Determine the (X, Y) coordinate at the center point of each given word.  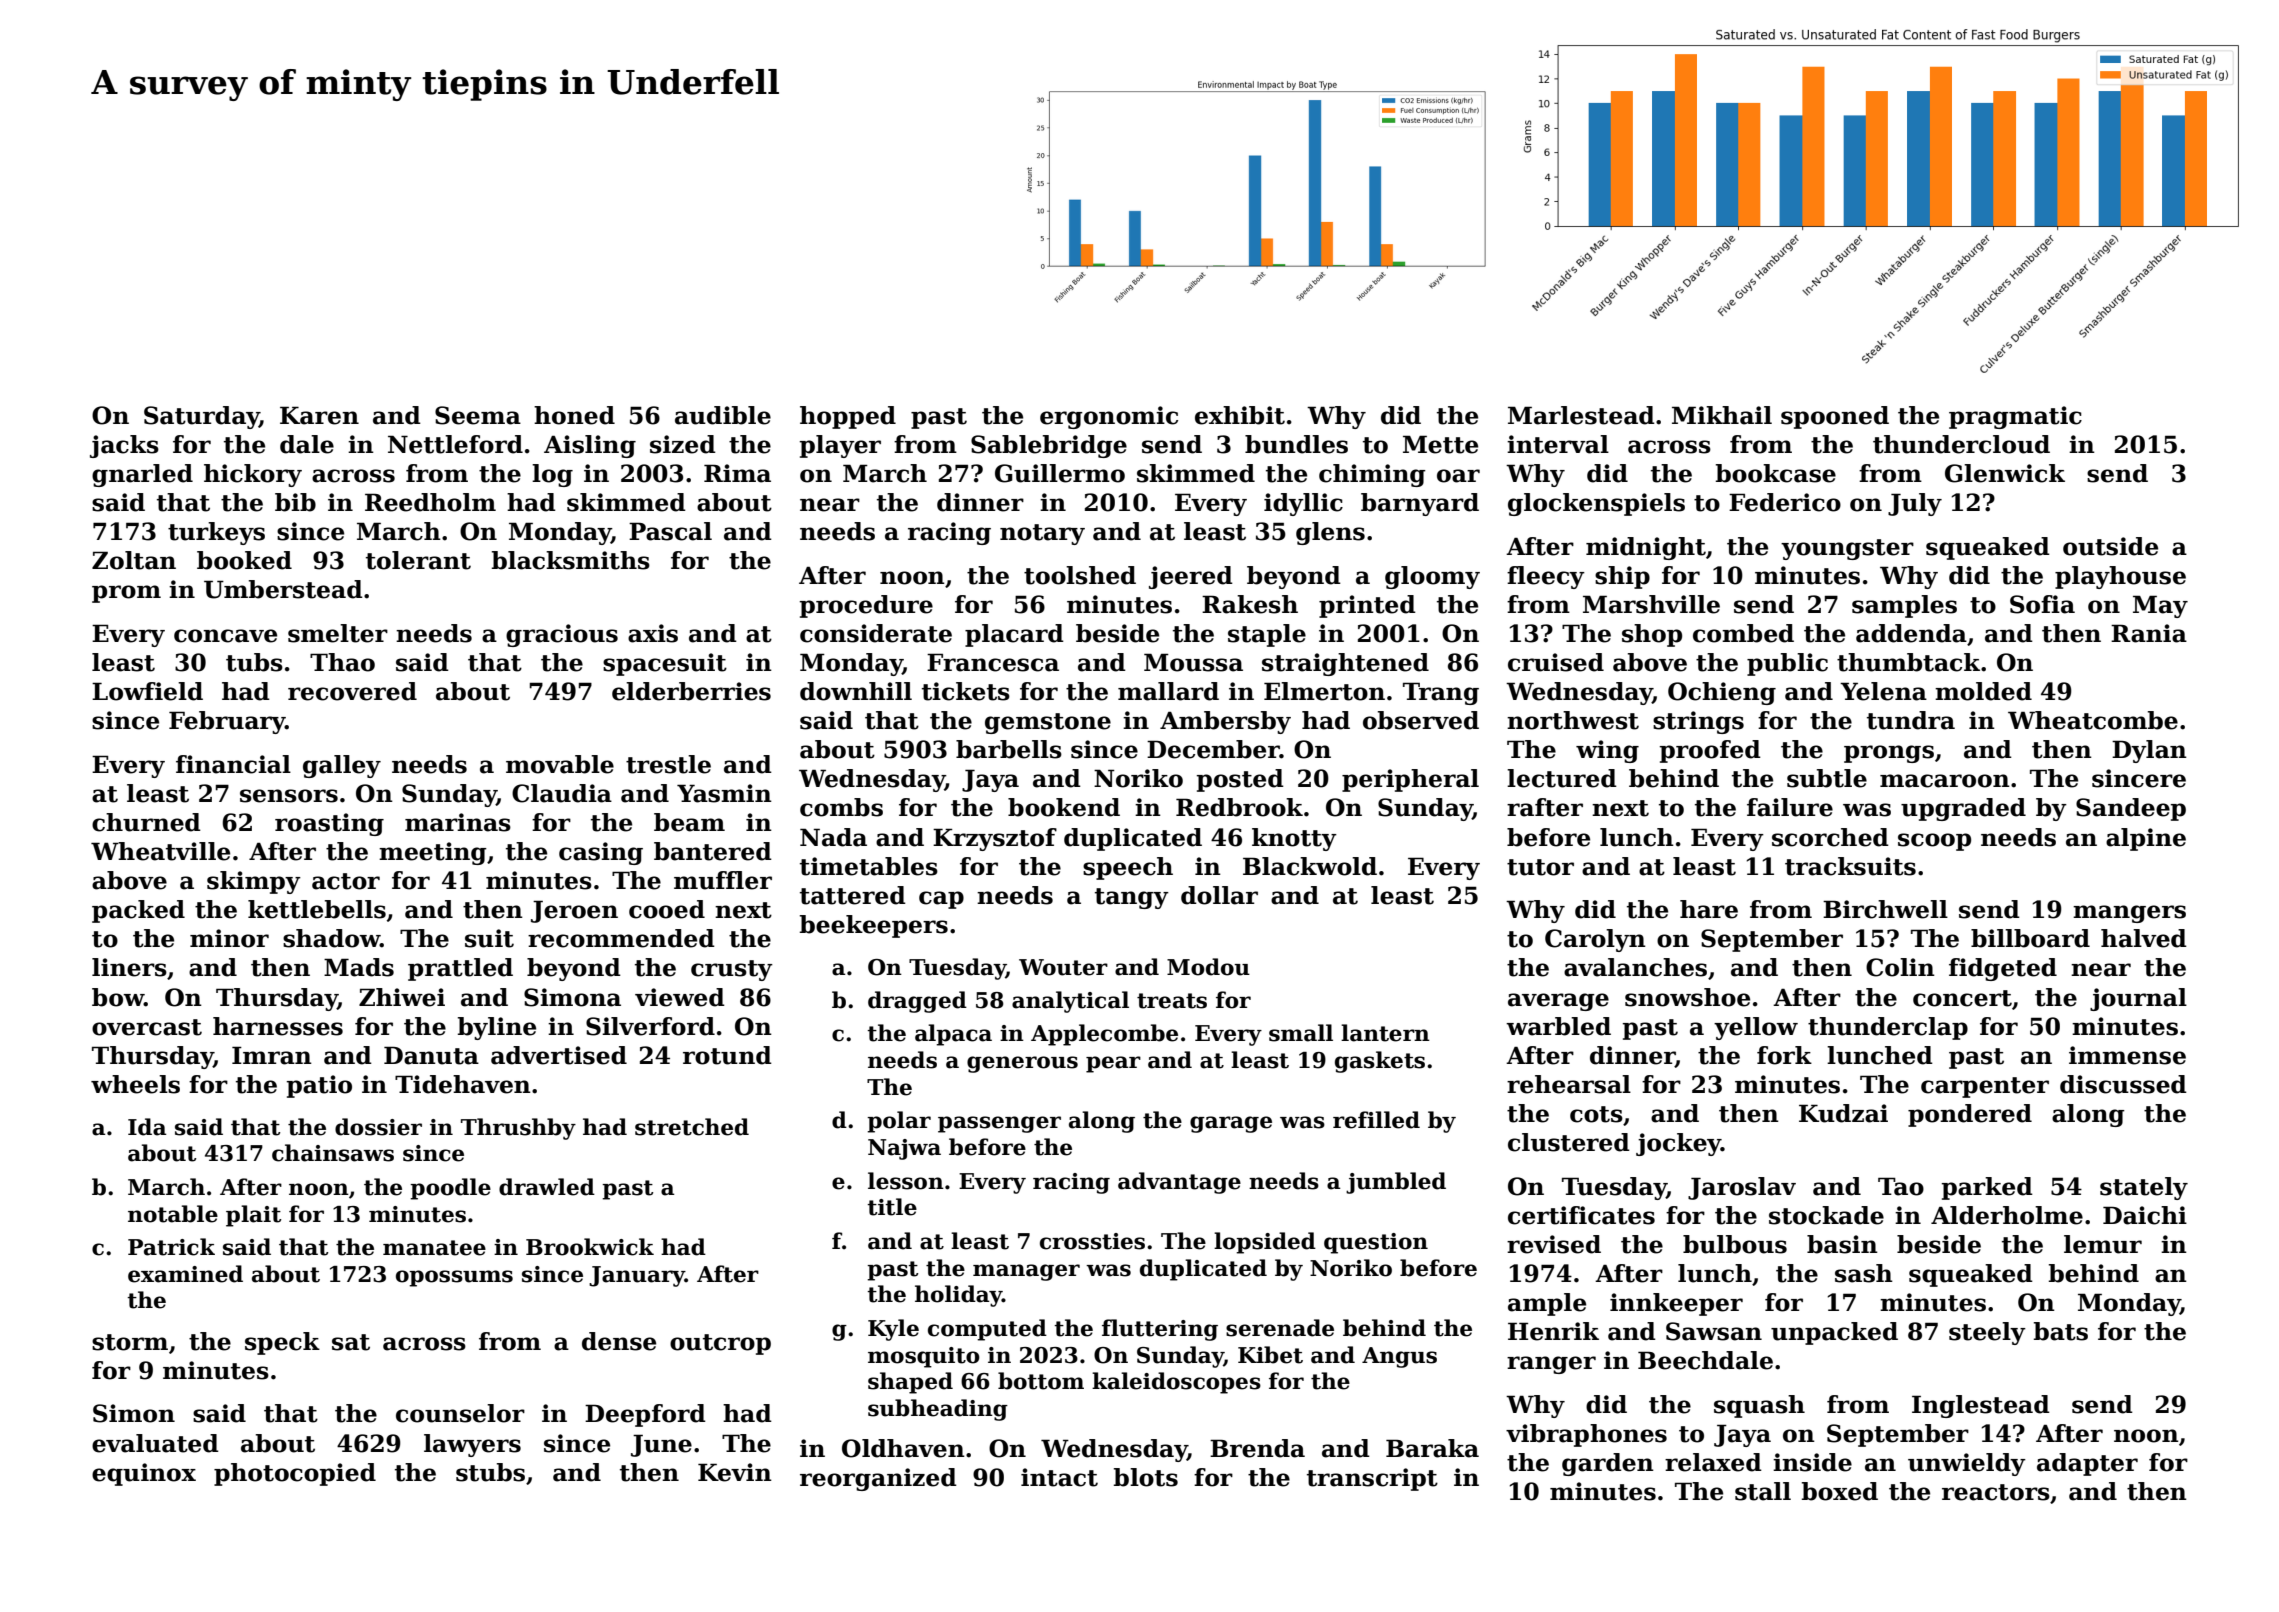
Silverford (650, 1026)
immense (2127, 1055)
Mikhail (1722, 415)
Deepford (645, 1415)
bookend (1064, 807)
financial (233, 764)
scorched (1830, 837)
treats (1172, 1001)
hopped (848, 417)
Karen (319, 415)
